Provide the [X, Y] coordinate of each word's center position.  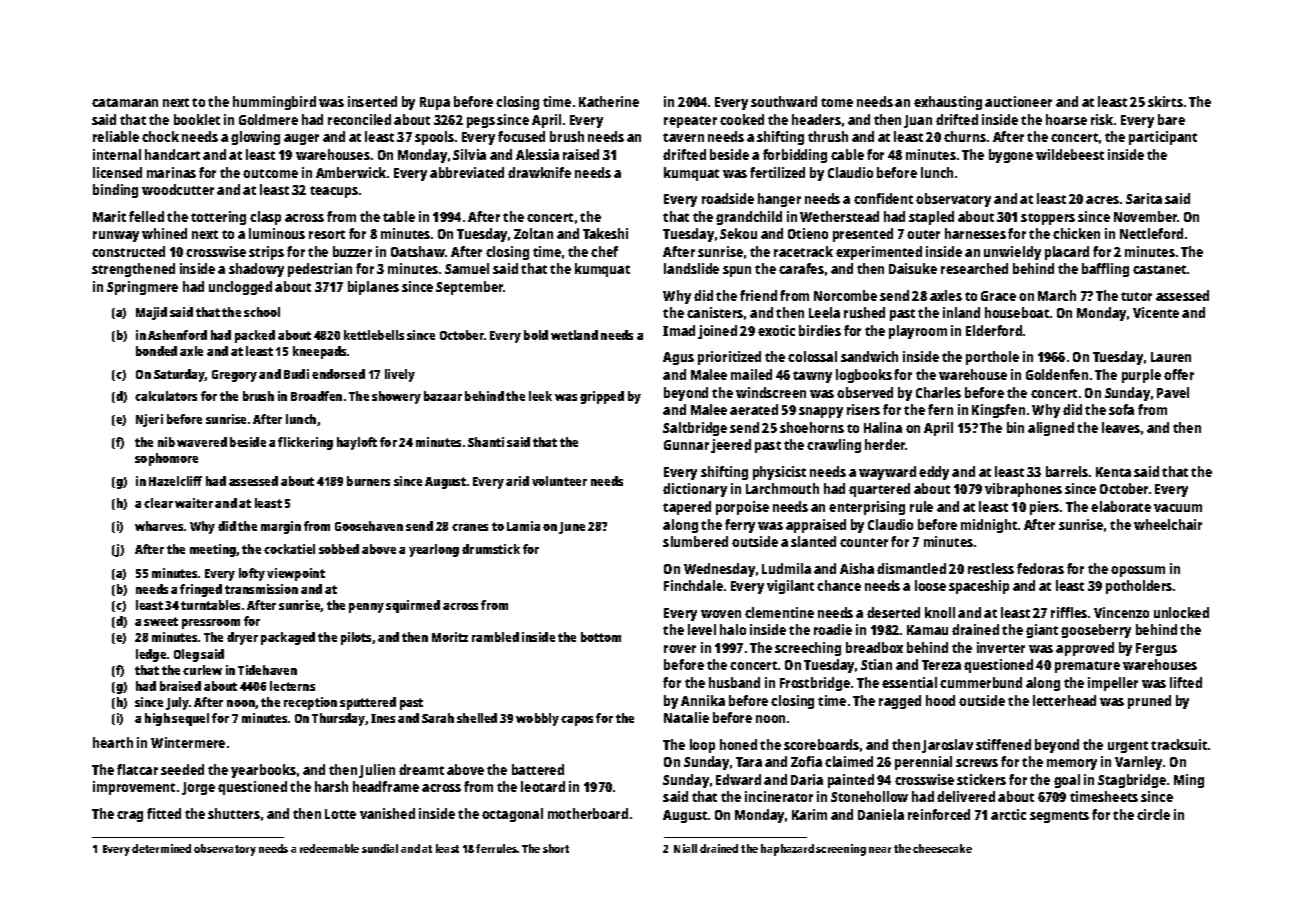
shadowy [256, 270]
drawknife [539, 172]
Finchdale [693, 585]
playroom [918, 332]
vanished [387, 813]
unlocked [1181, 612]
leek [540, 396]
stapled [931, 218]
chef [604, 251]
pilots [356, 638]
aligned [1051, 429]
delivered [966, 796]
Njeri [149, 420]
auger [301, 139]
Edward [738, 779]
